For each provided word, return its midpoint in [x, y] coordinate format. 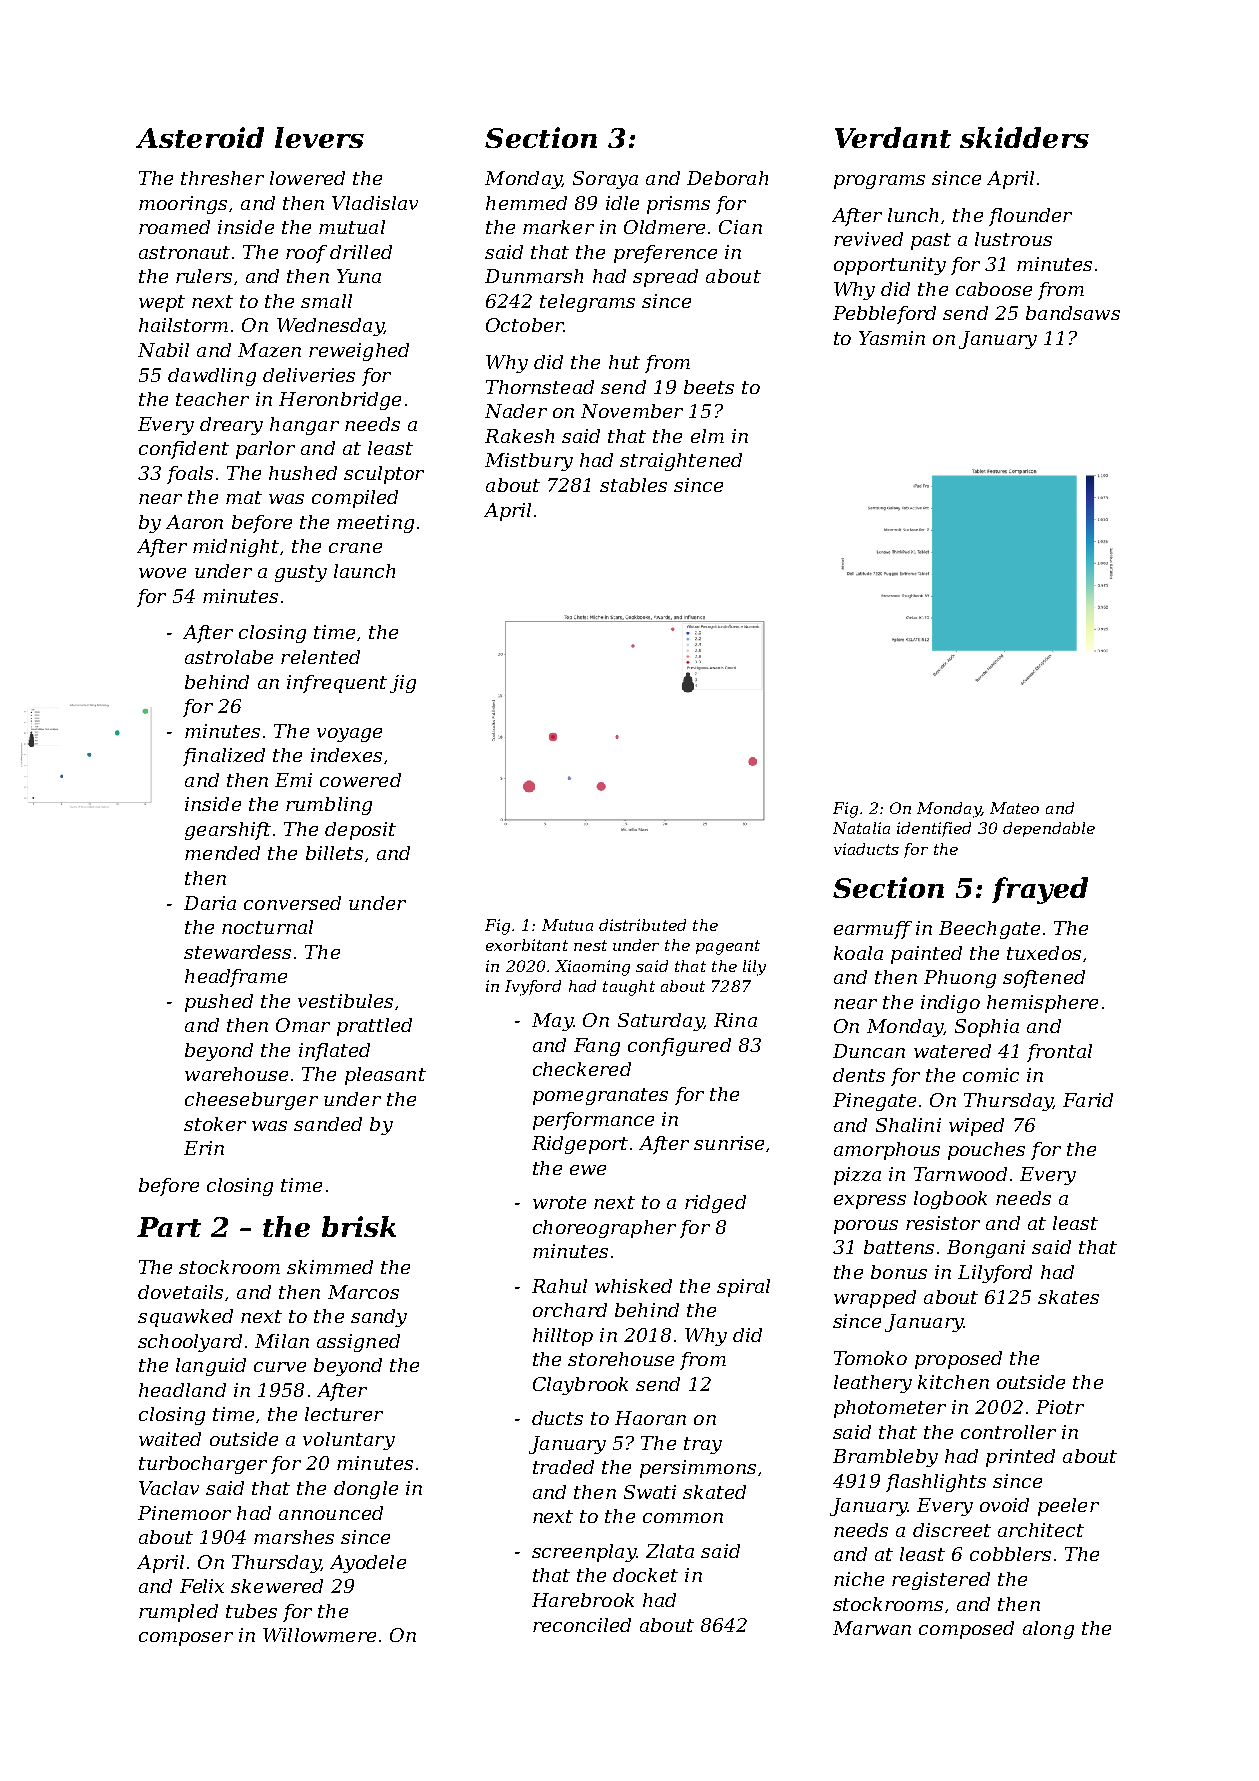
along [1048, 1630]
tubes [251, 1611]
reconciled [582, 1625]
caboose [994, 289]
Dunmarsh [534, 276]
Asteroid [200, 137]
